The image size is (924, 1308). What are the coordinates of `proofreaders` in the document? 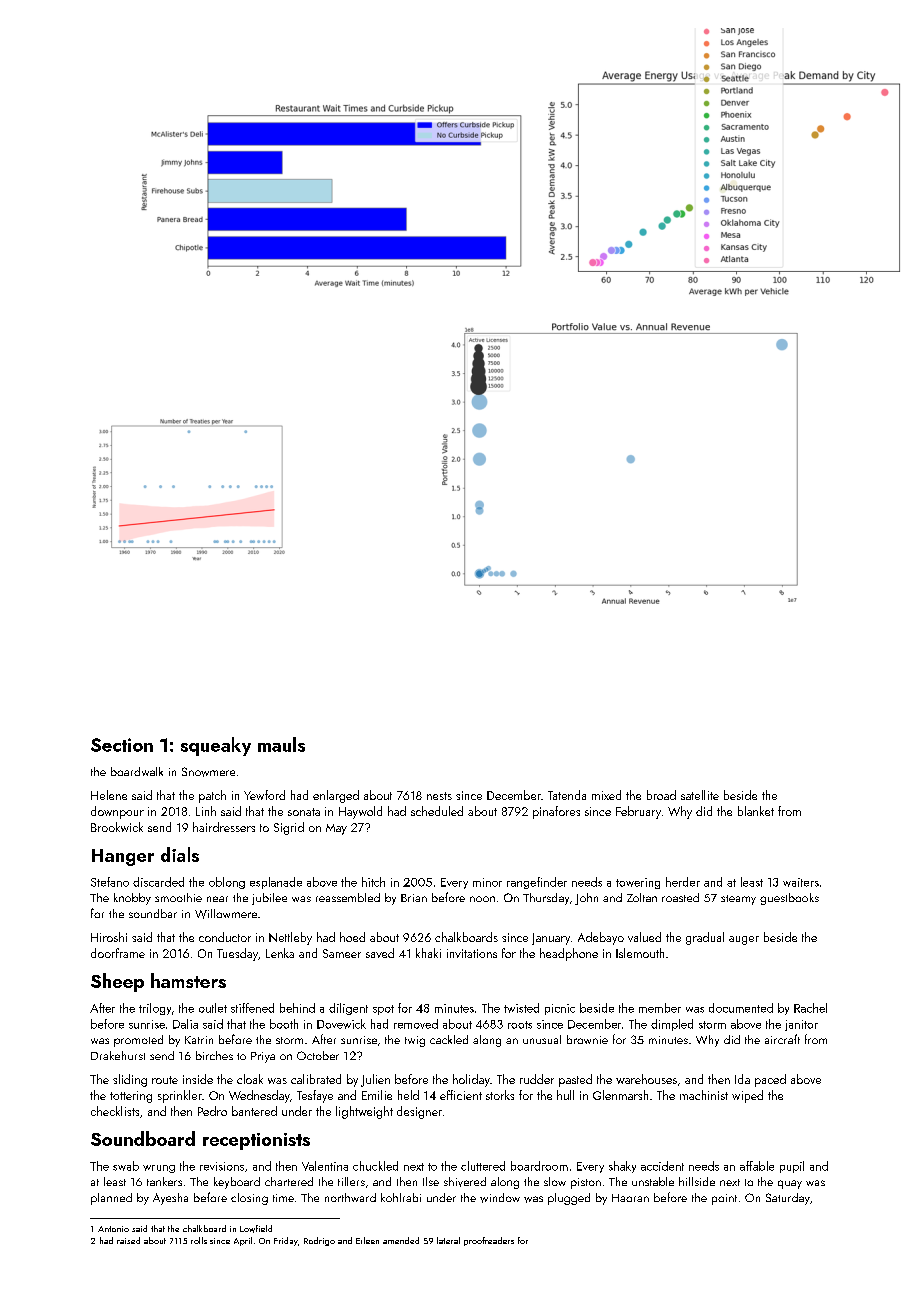 It's located at (489, 1241).
